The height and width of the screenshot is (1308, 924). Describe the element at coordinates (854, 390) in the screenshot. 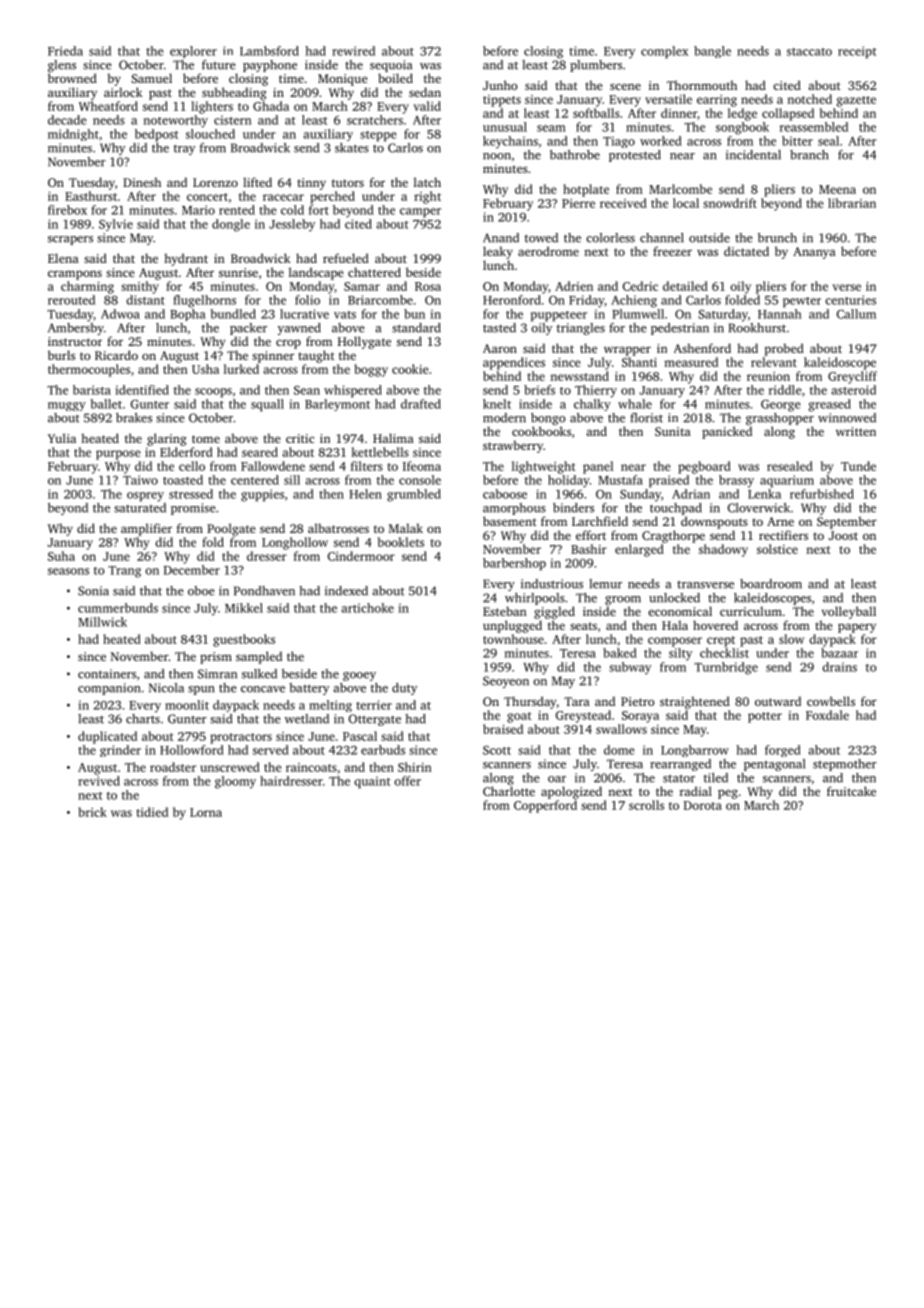

I see `asteroid` at that location.
